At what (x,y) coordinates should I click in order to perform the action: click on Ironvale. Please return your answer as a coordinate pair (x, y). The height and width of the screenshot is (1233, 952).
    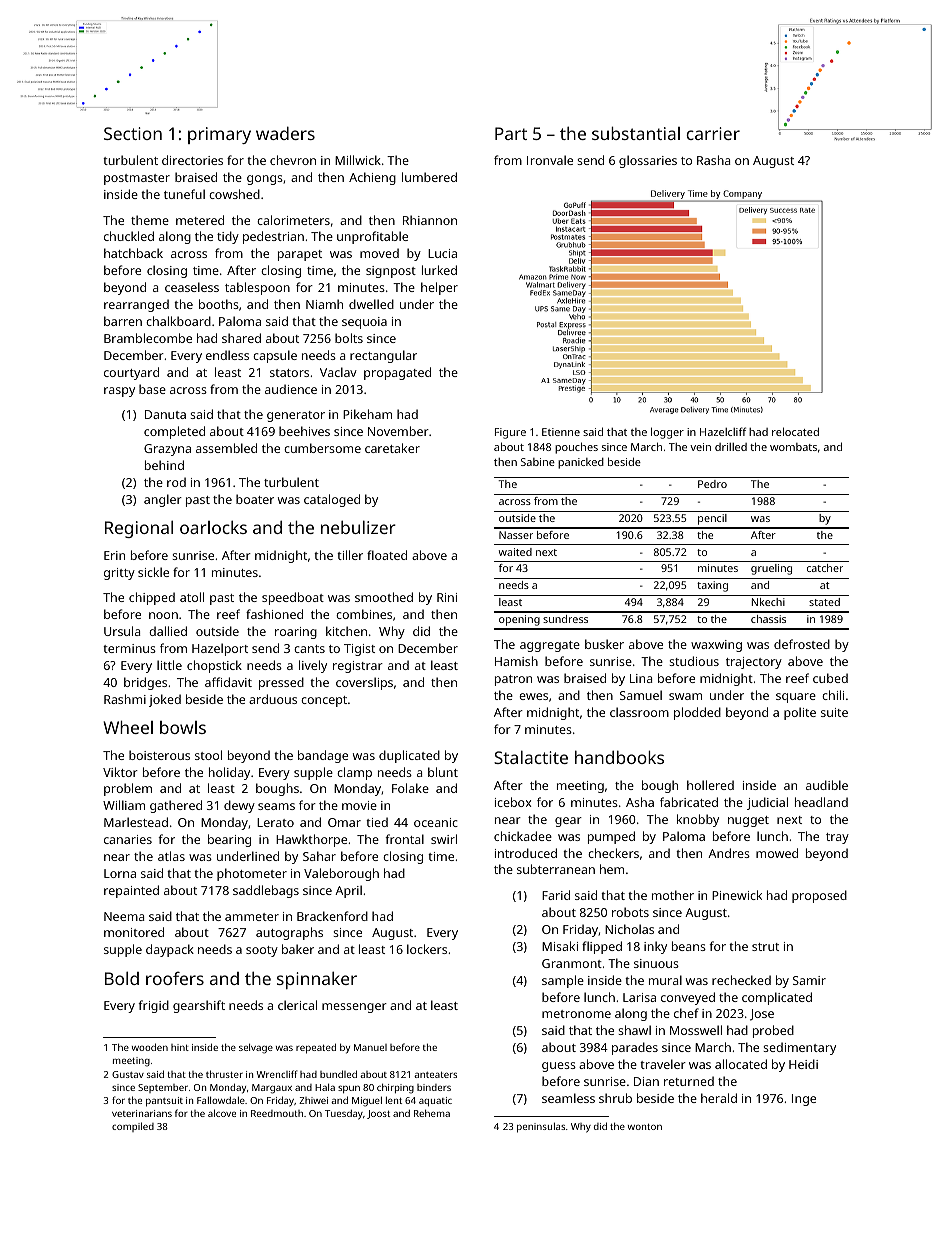
    Looking at the image, I should click on (550, 160).
